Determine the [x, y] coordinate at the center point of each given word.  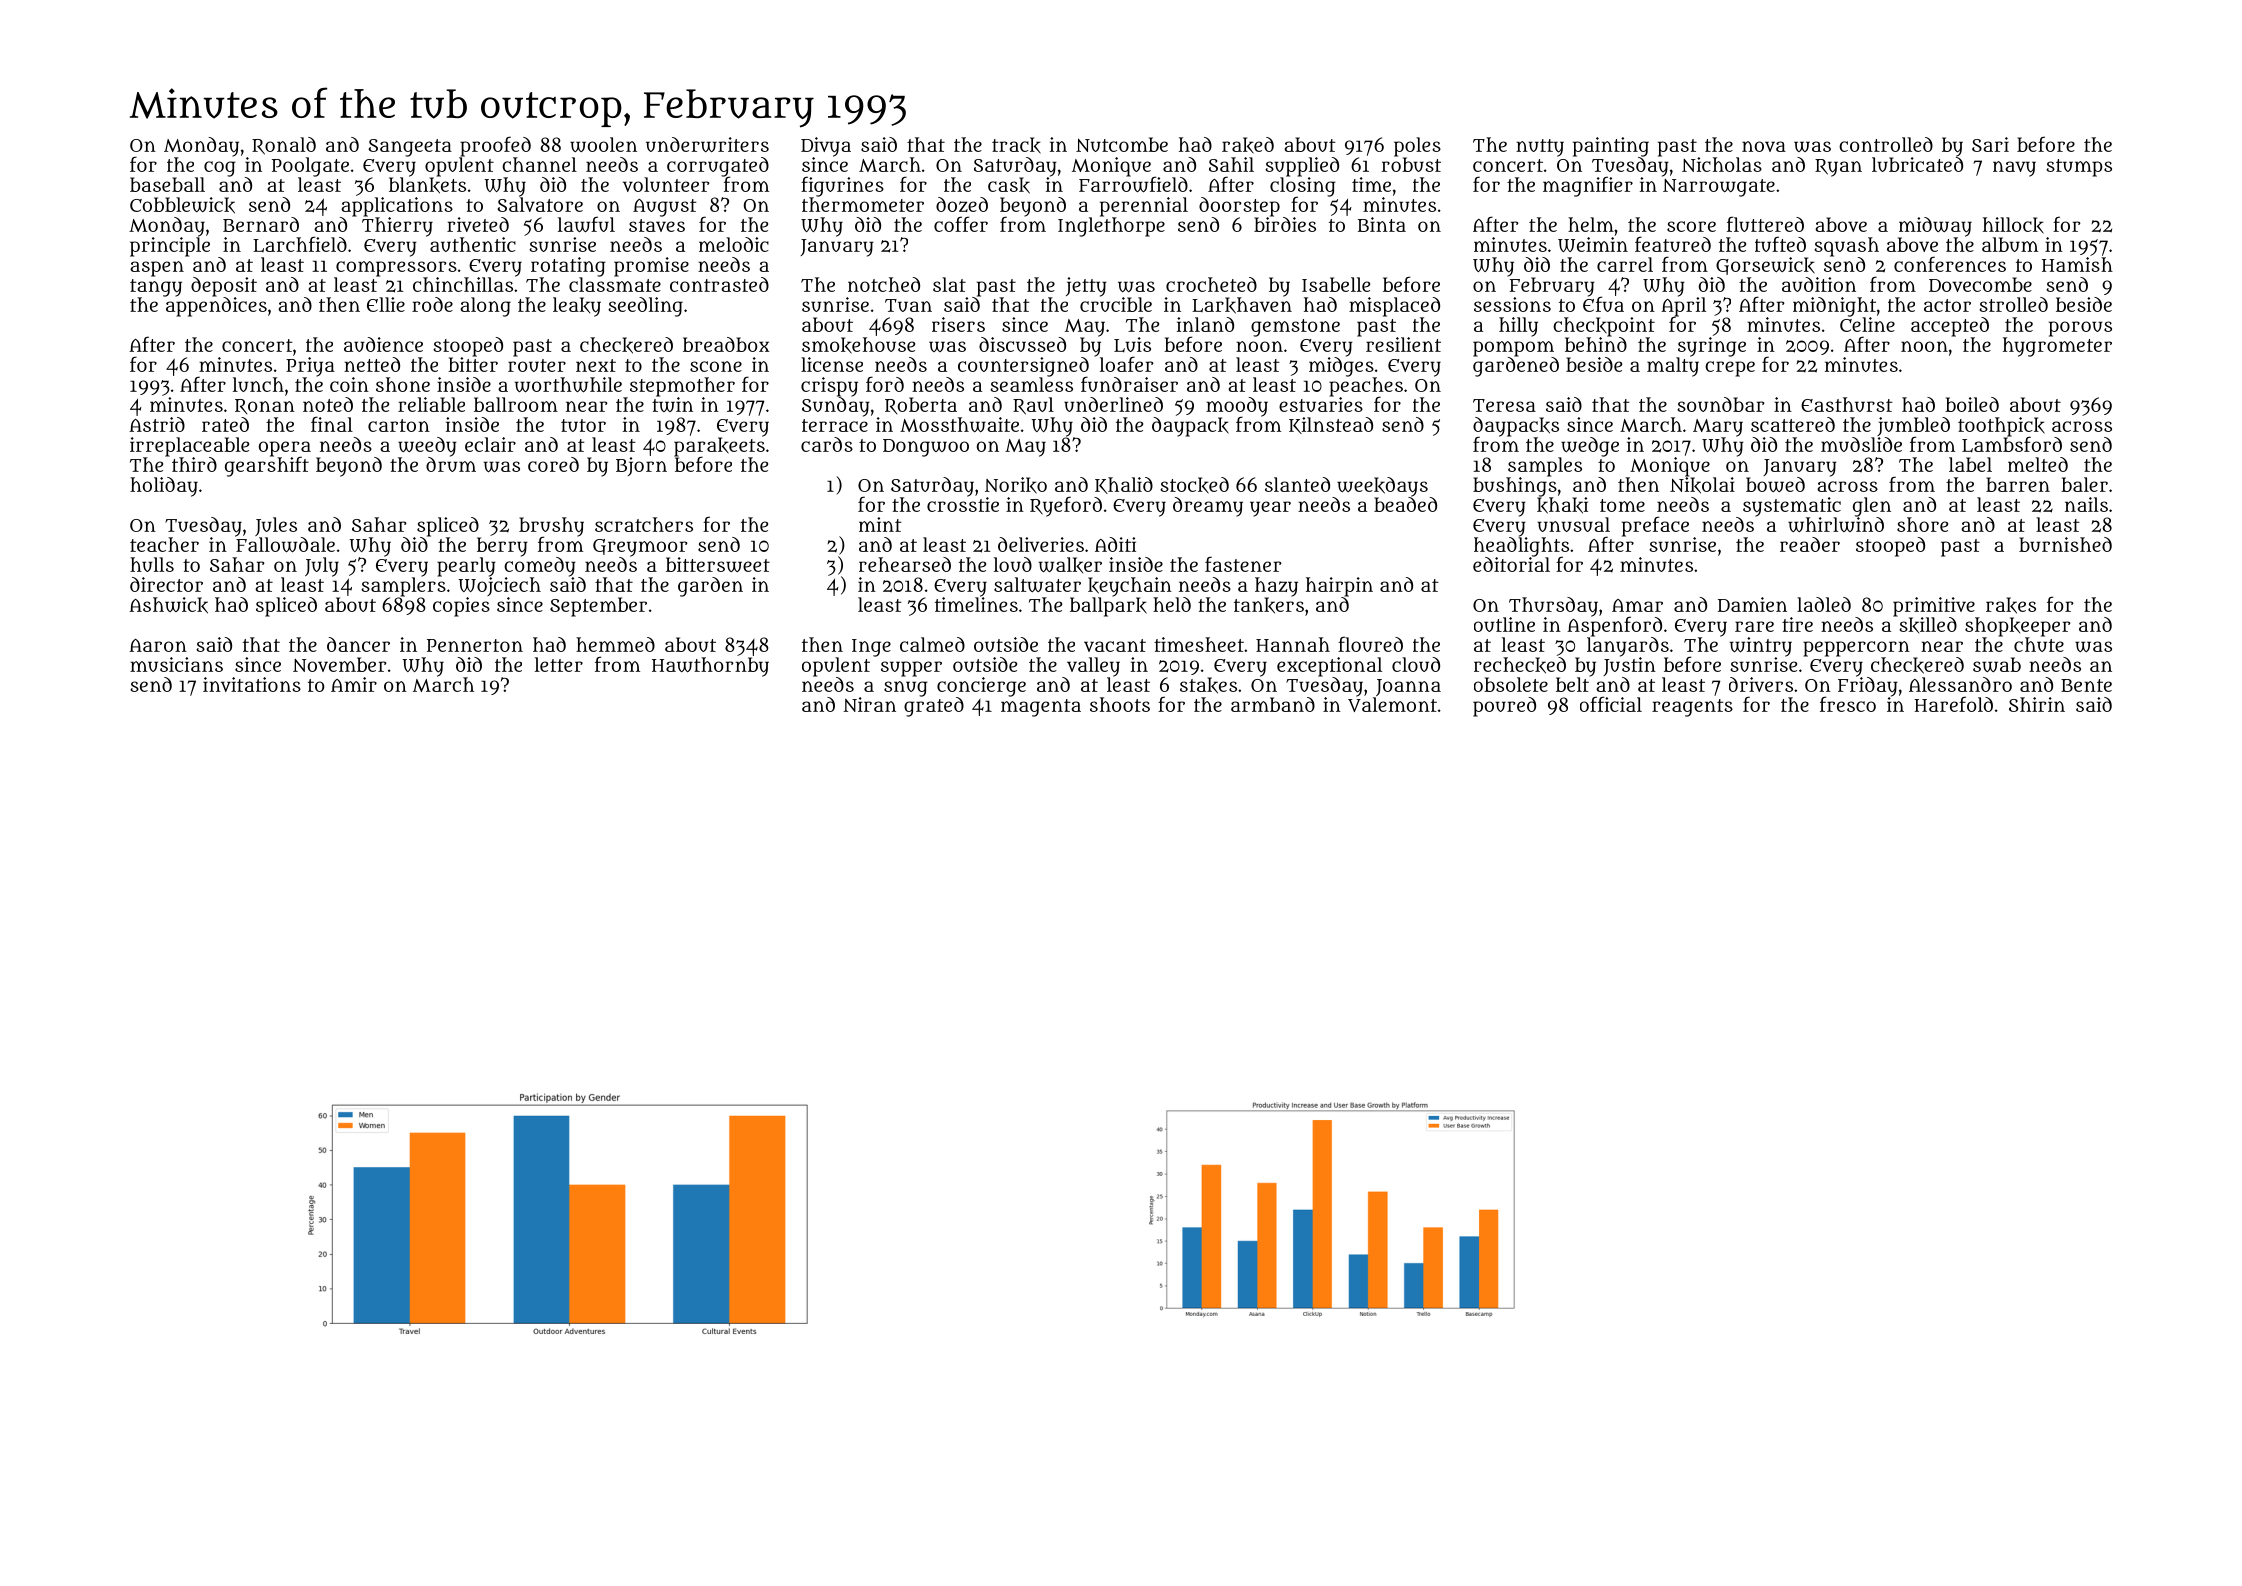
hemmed [615, 644]
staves [657, 225]
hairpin [1339, 587]
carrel [1625, 264]
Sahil [1231, 164]
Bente [2086, 685]
